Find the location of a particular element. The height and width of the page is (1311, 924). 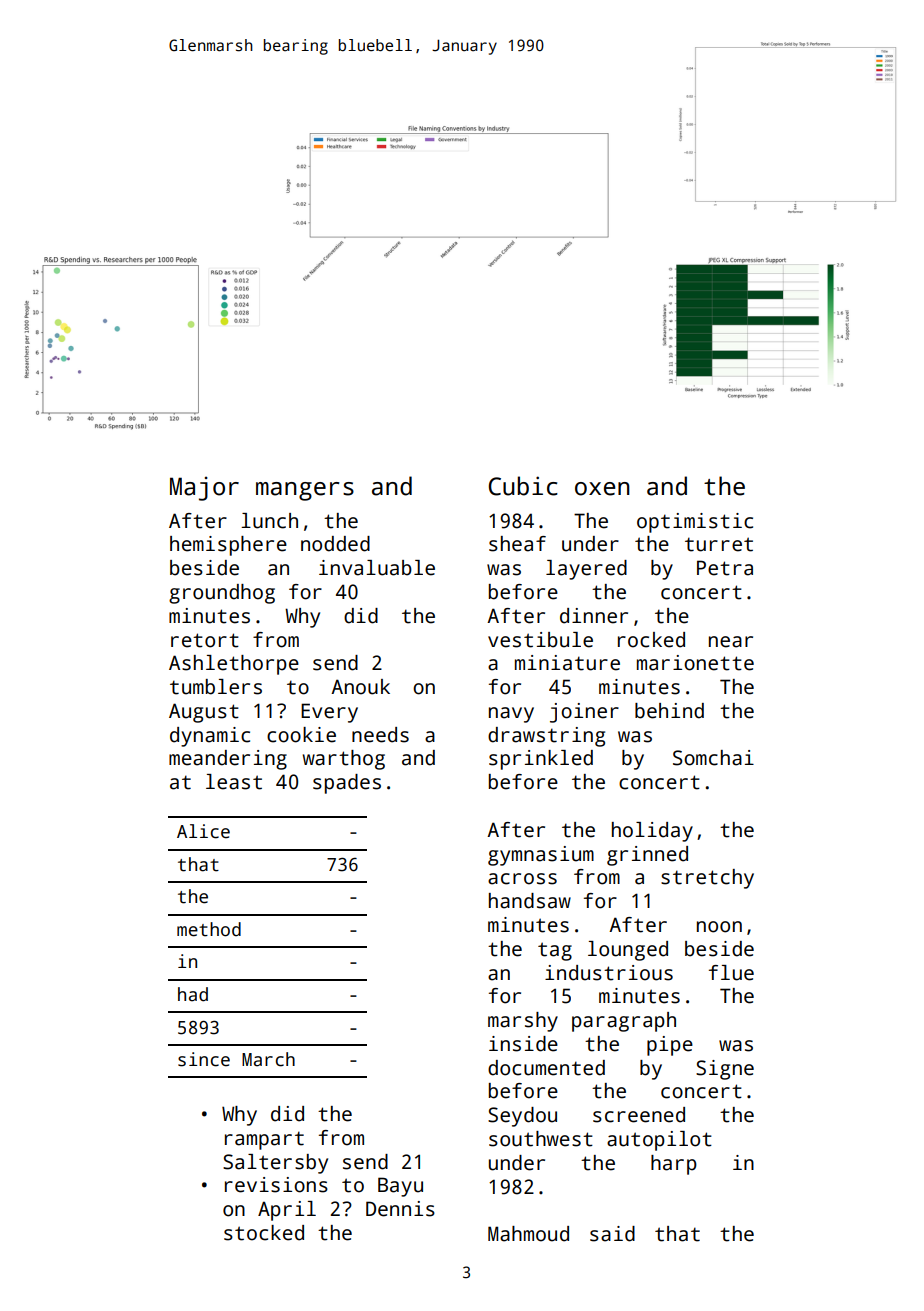

invaluable is located at coordinates (377, 568).
